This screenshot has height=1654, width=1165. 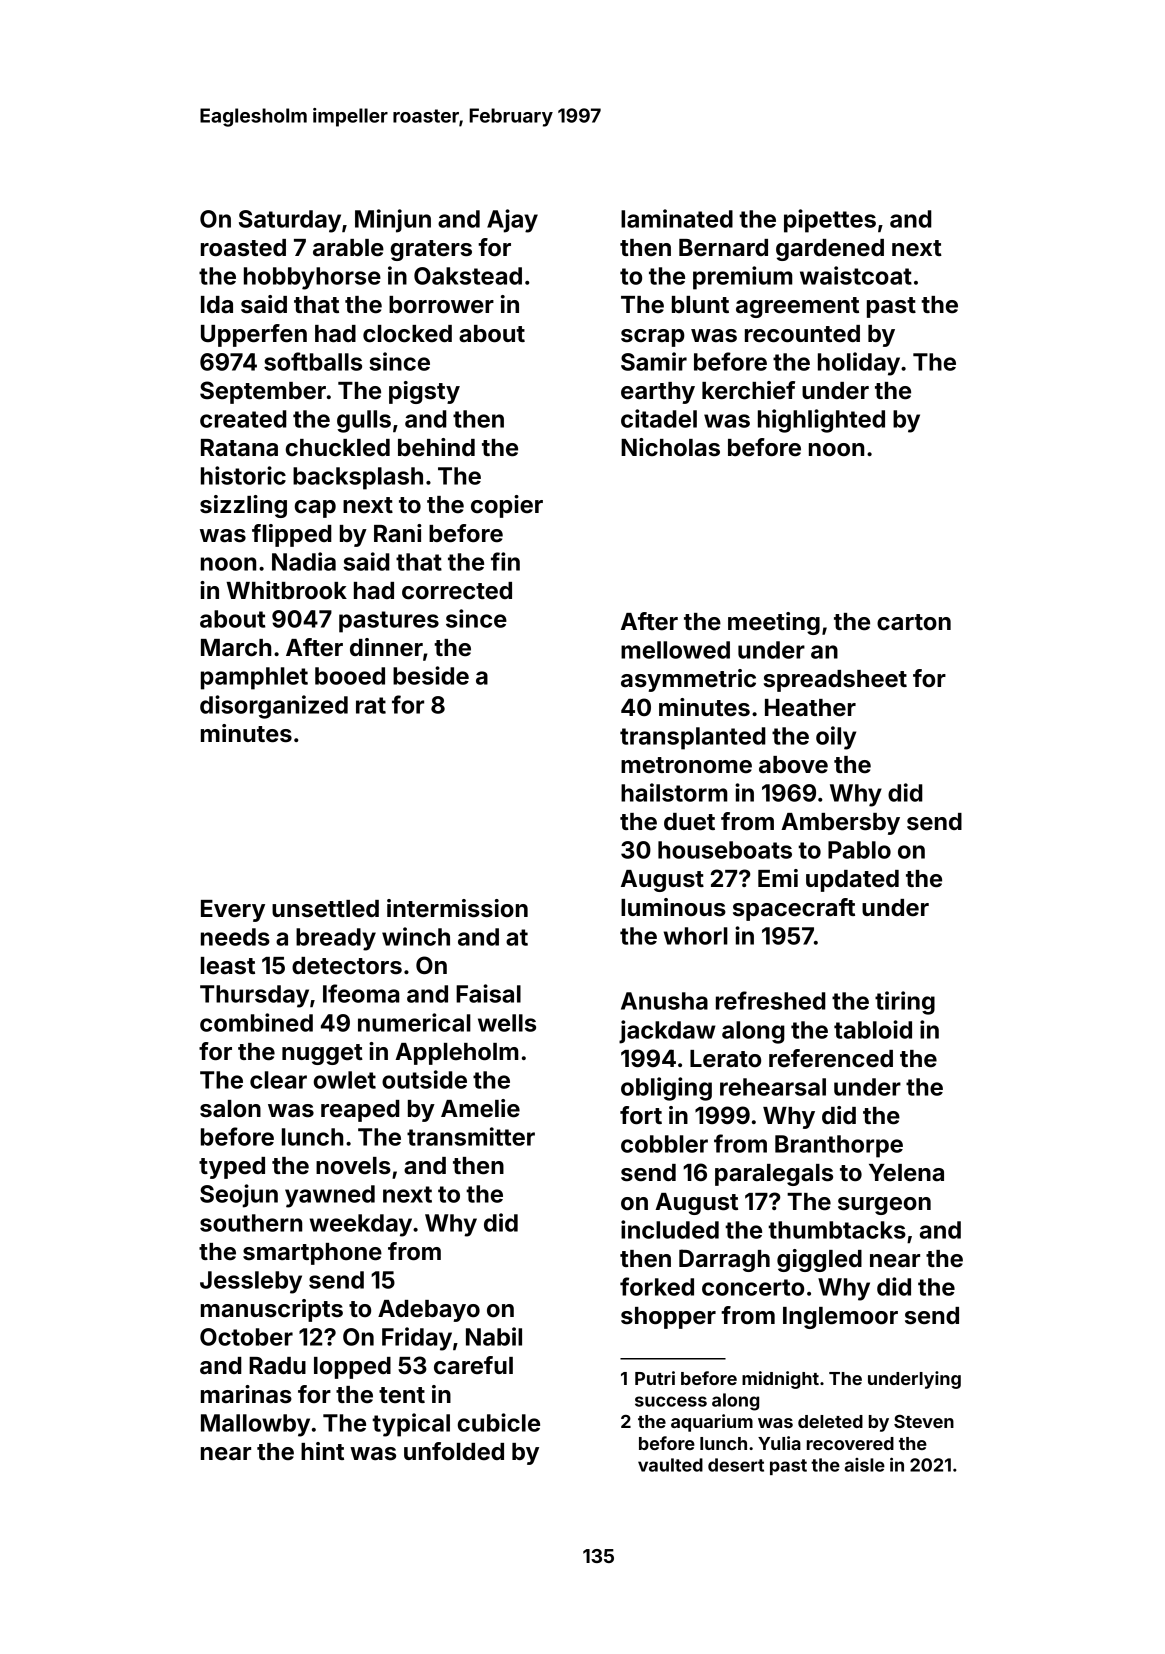 What do you see at coordinates (393, 221) in the screenshot?
I see `Minjun` at bounding box center [393, 221].
